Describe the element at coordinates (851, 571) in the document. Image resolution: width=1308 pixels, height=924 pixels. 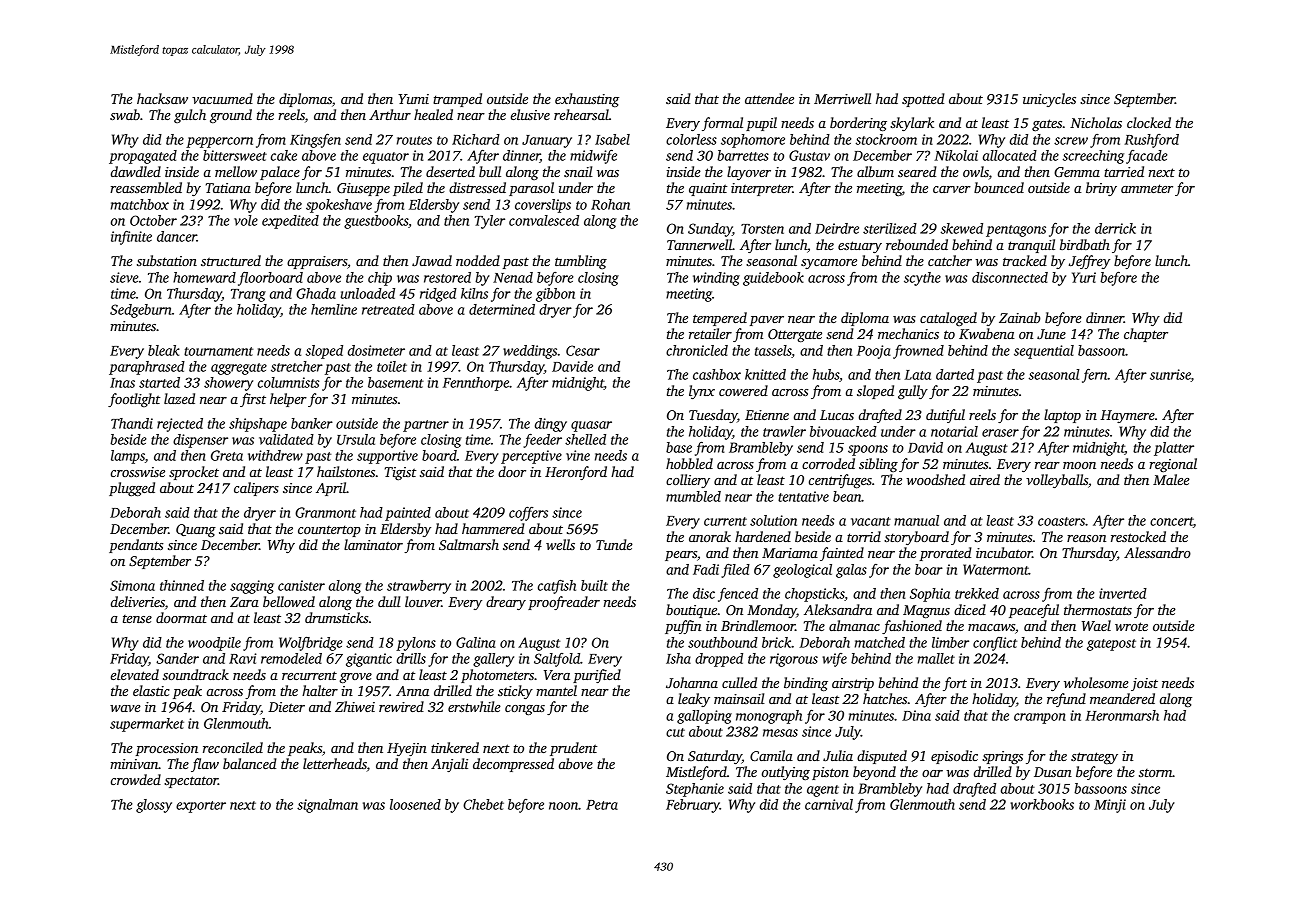
I see `galas` at that location.
